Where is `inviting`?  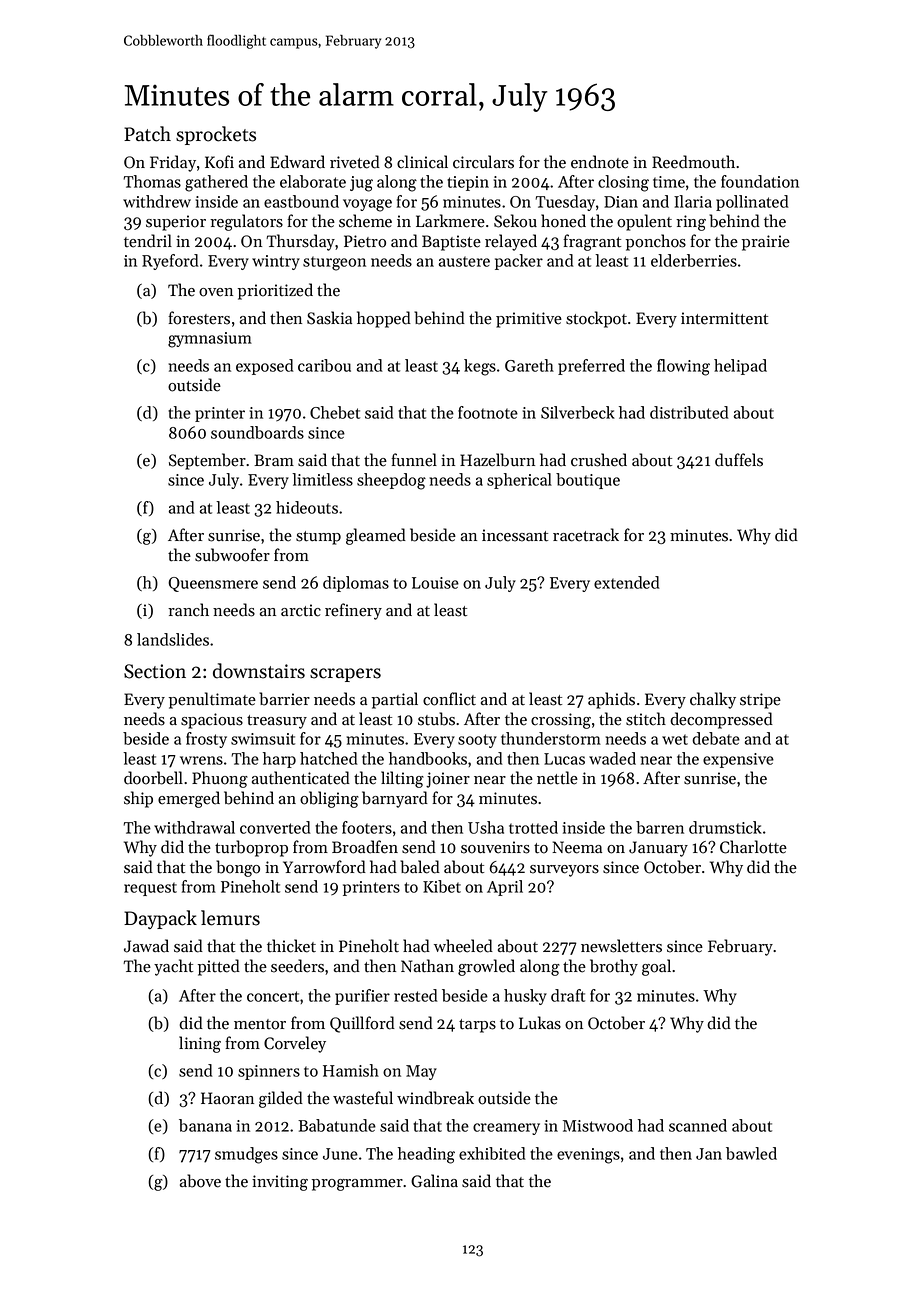
inviting is located at coordinates (280, 1183).
